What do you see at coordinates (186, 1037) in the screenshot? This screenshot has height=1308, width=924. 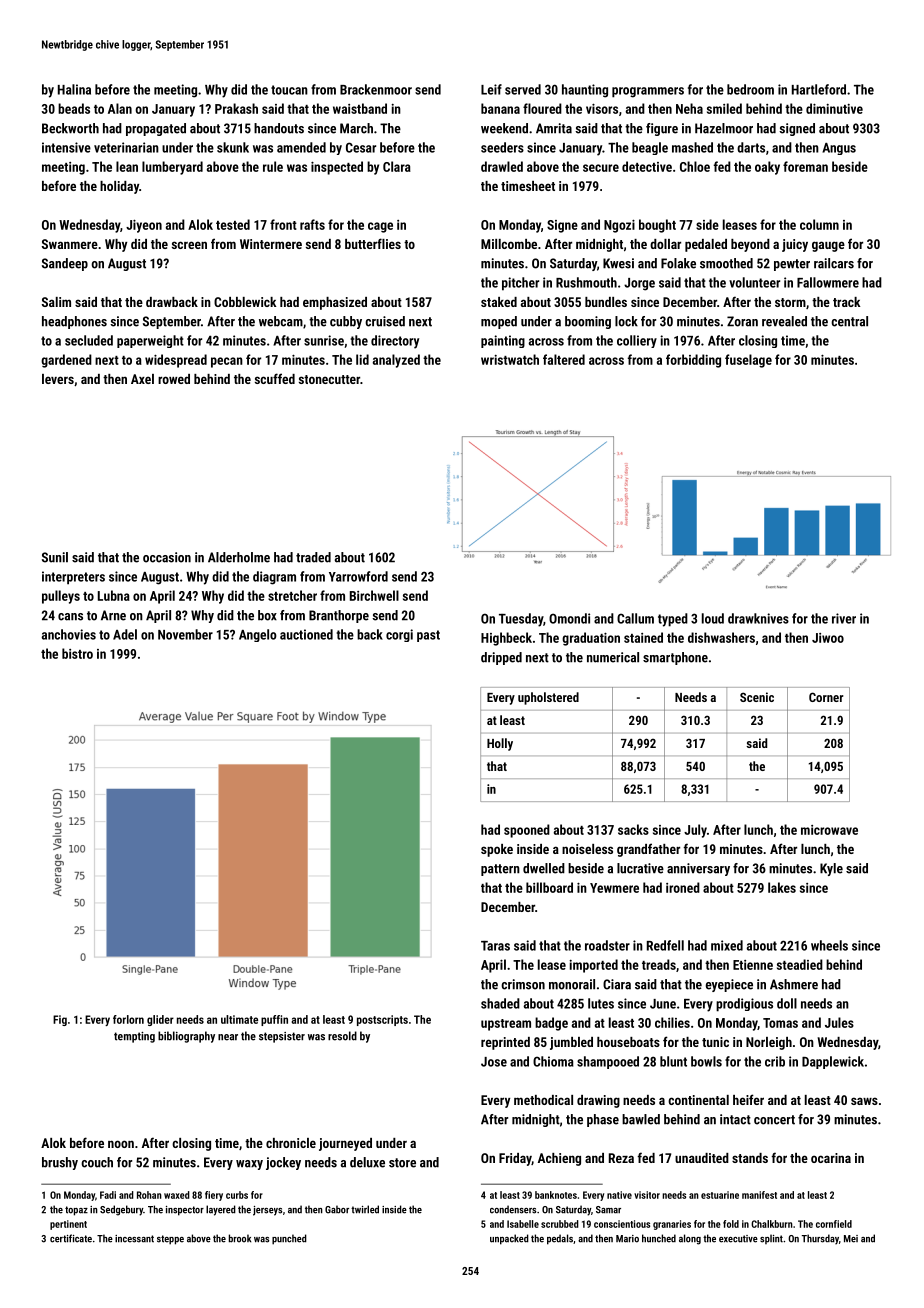 I see `bibliography` at bounding box center [186, 1037].
